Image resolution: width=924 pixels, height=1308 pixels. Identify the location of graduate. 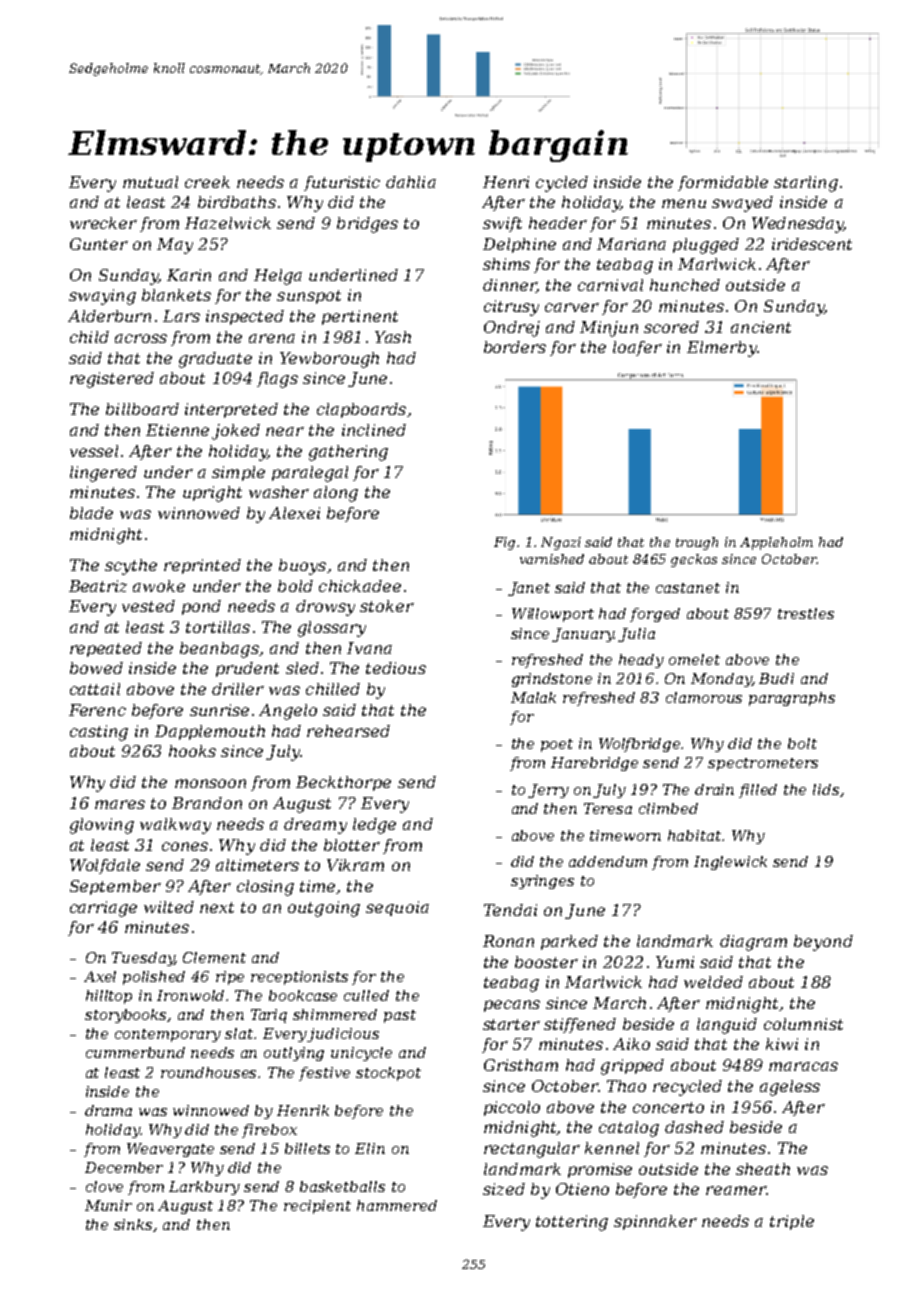
(215, 360).
